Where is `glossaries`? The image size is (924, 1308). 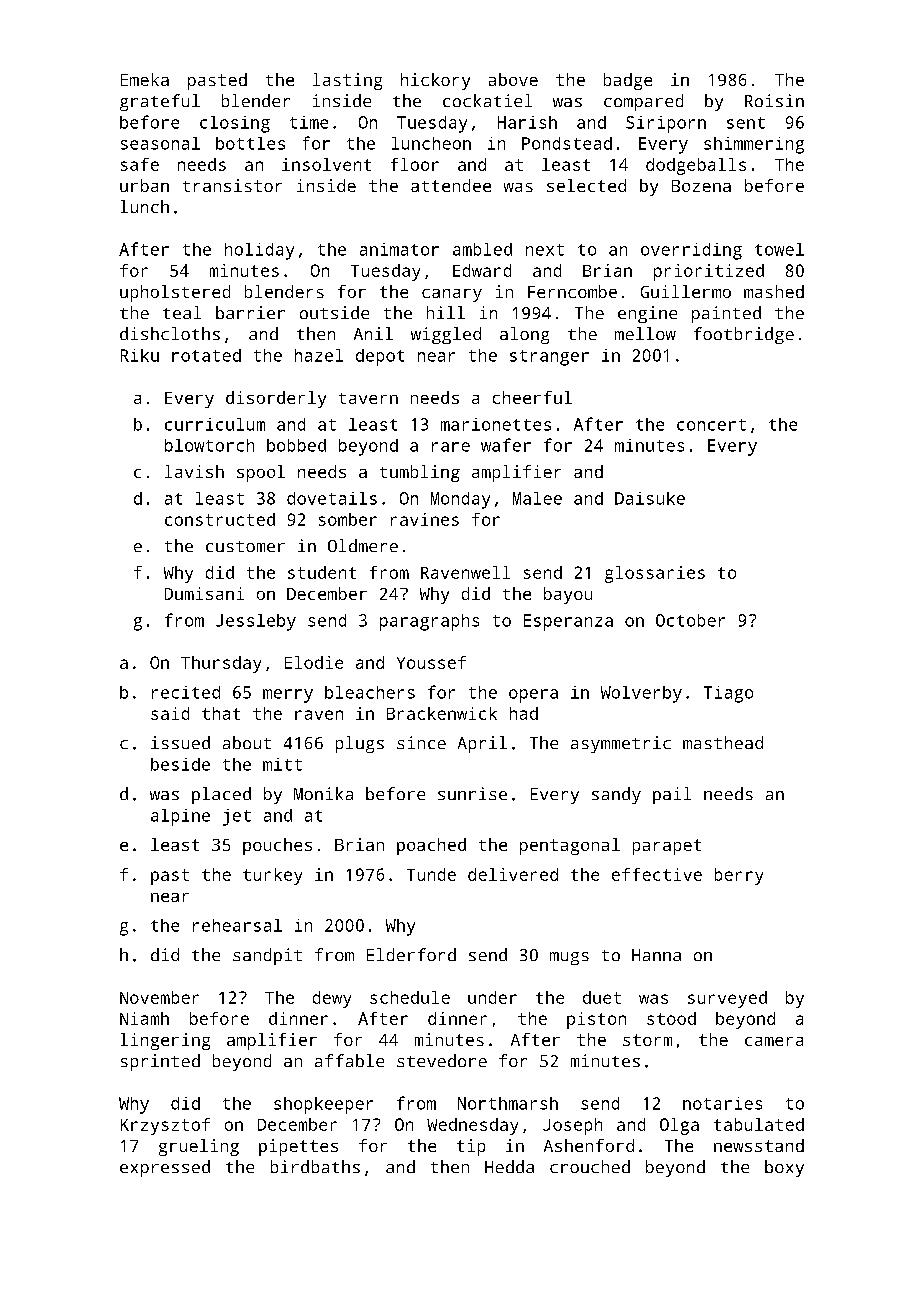 glossaries is located at coordinates (655, 574).
